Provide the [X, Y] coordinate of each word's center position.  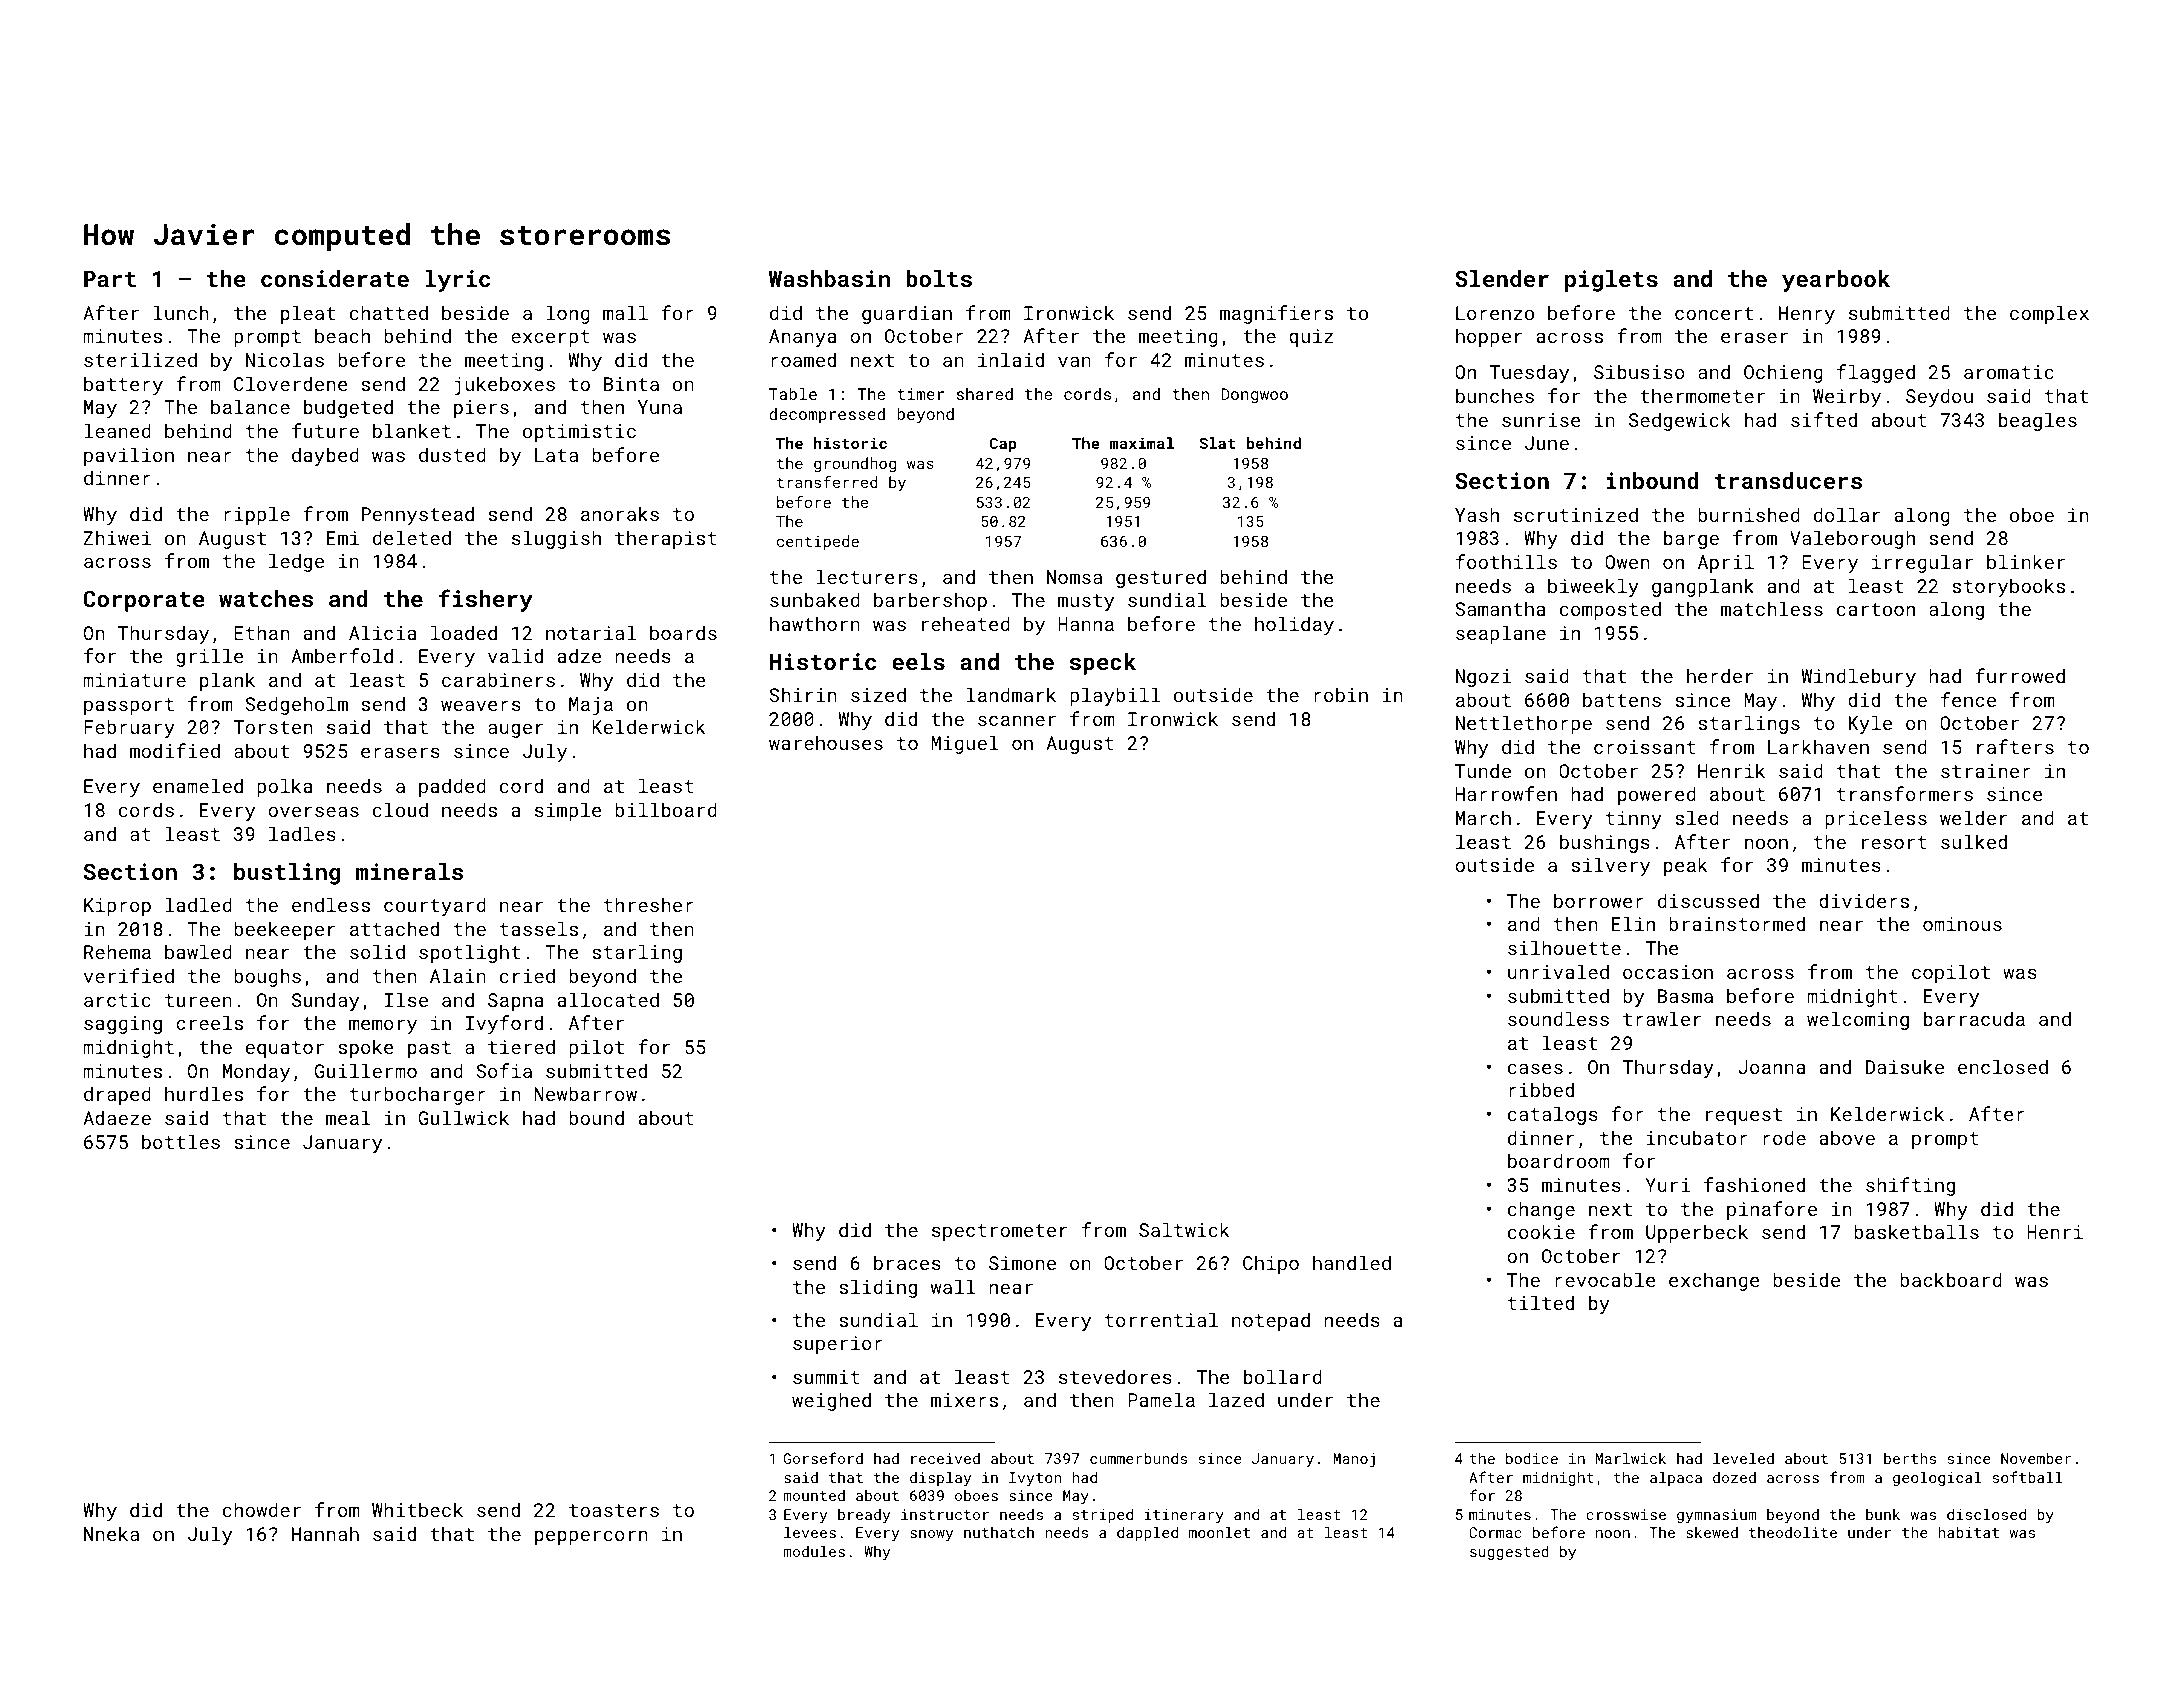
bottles [181, 1141]
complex [2049, 314]
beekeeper [284, 930]
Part [110, 279]
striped [1103, 1515]
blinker [2026, 561]
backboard [1951, 1279]
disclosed [1986, 1514]
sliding [878, 1288]
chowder [262, 1509]
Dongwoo [1254, 396]
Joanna [1772, 1067]
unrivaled [1558, 971]
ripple [257, 515]
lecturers [867, 576]
